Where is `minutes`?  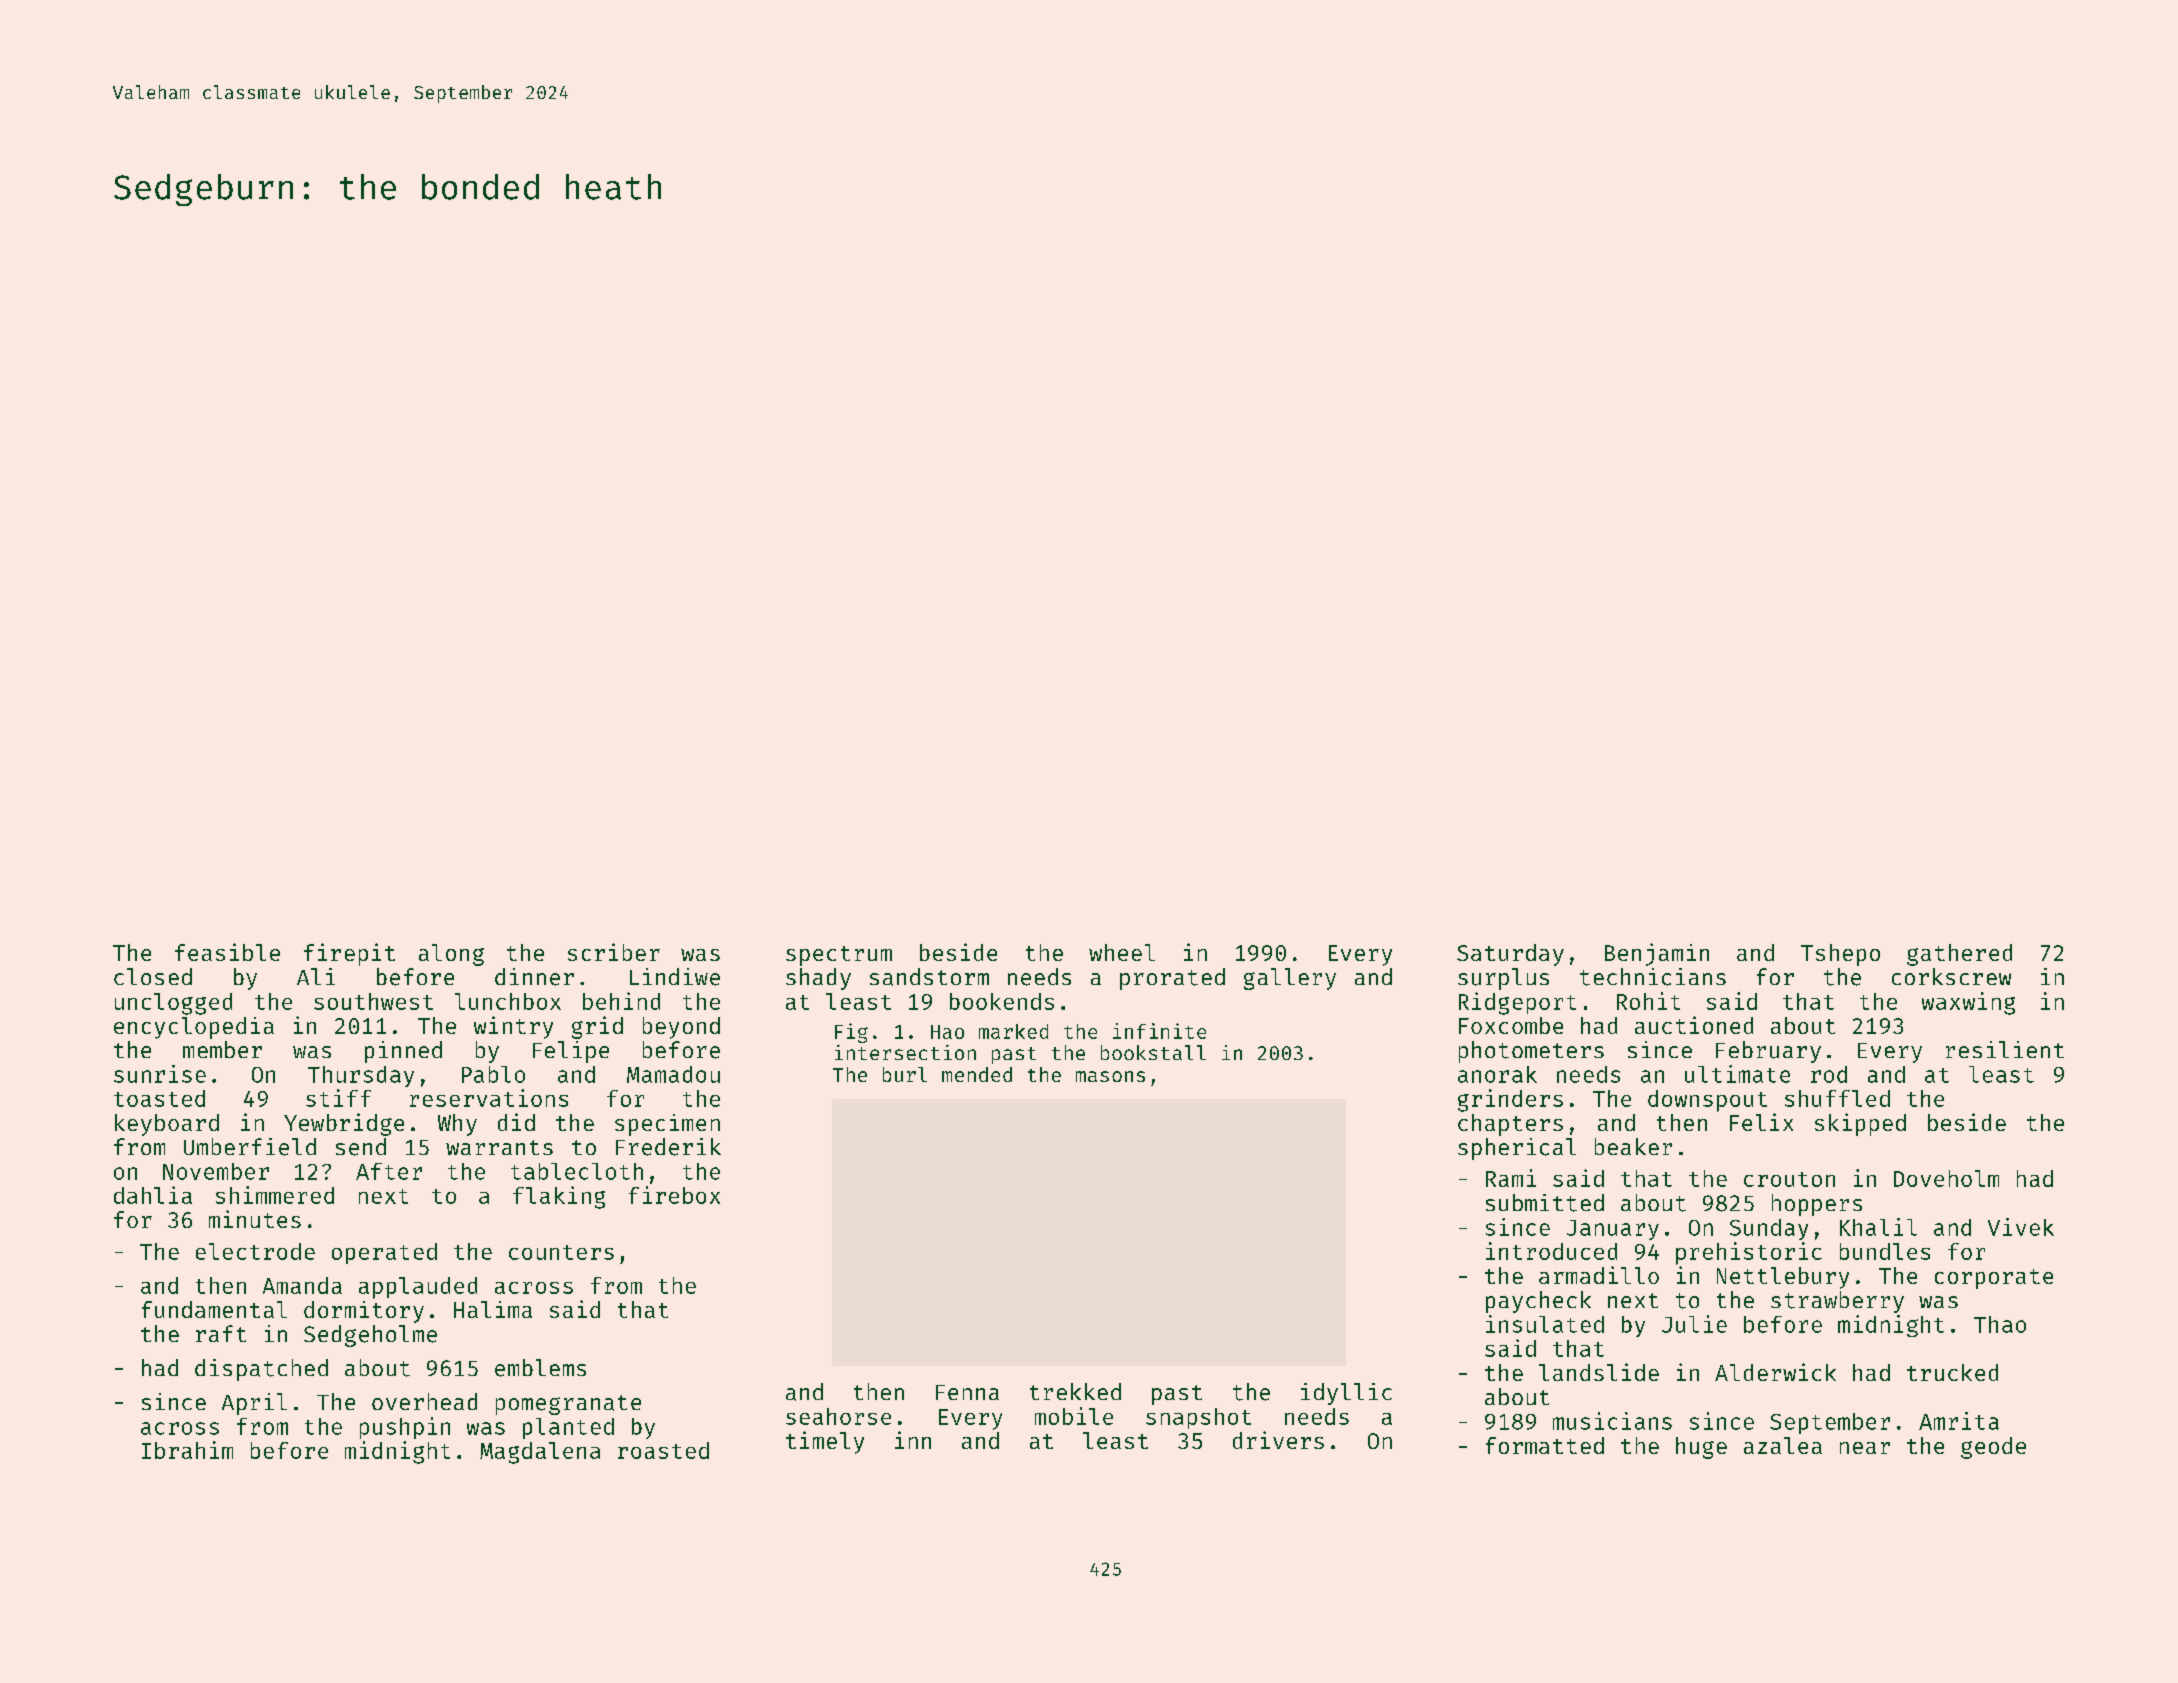
minutes is located at coordinates (255, 1219).
